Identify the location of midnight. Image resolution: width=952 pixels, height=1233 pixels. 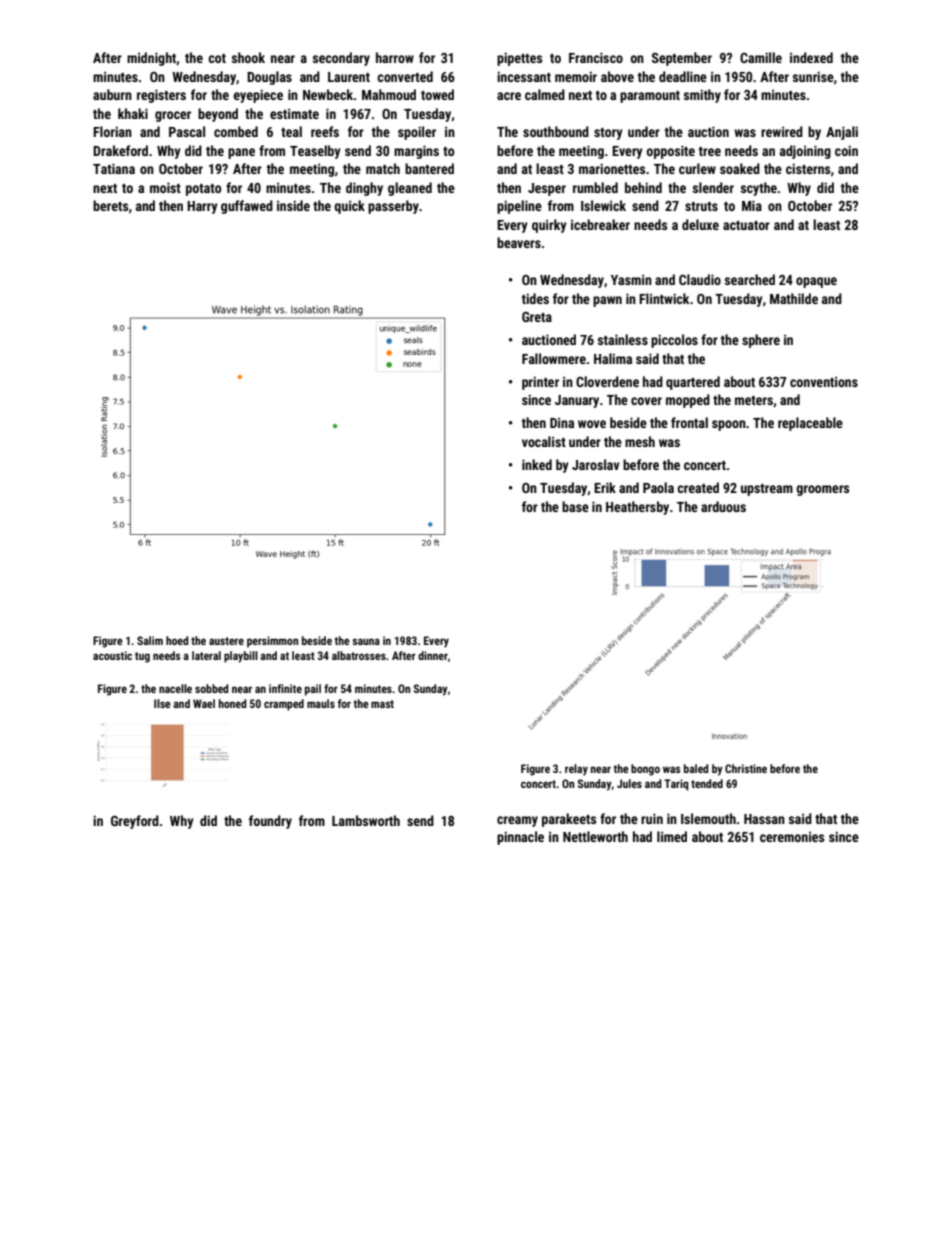
(152, 59).
